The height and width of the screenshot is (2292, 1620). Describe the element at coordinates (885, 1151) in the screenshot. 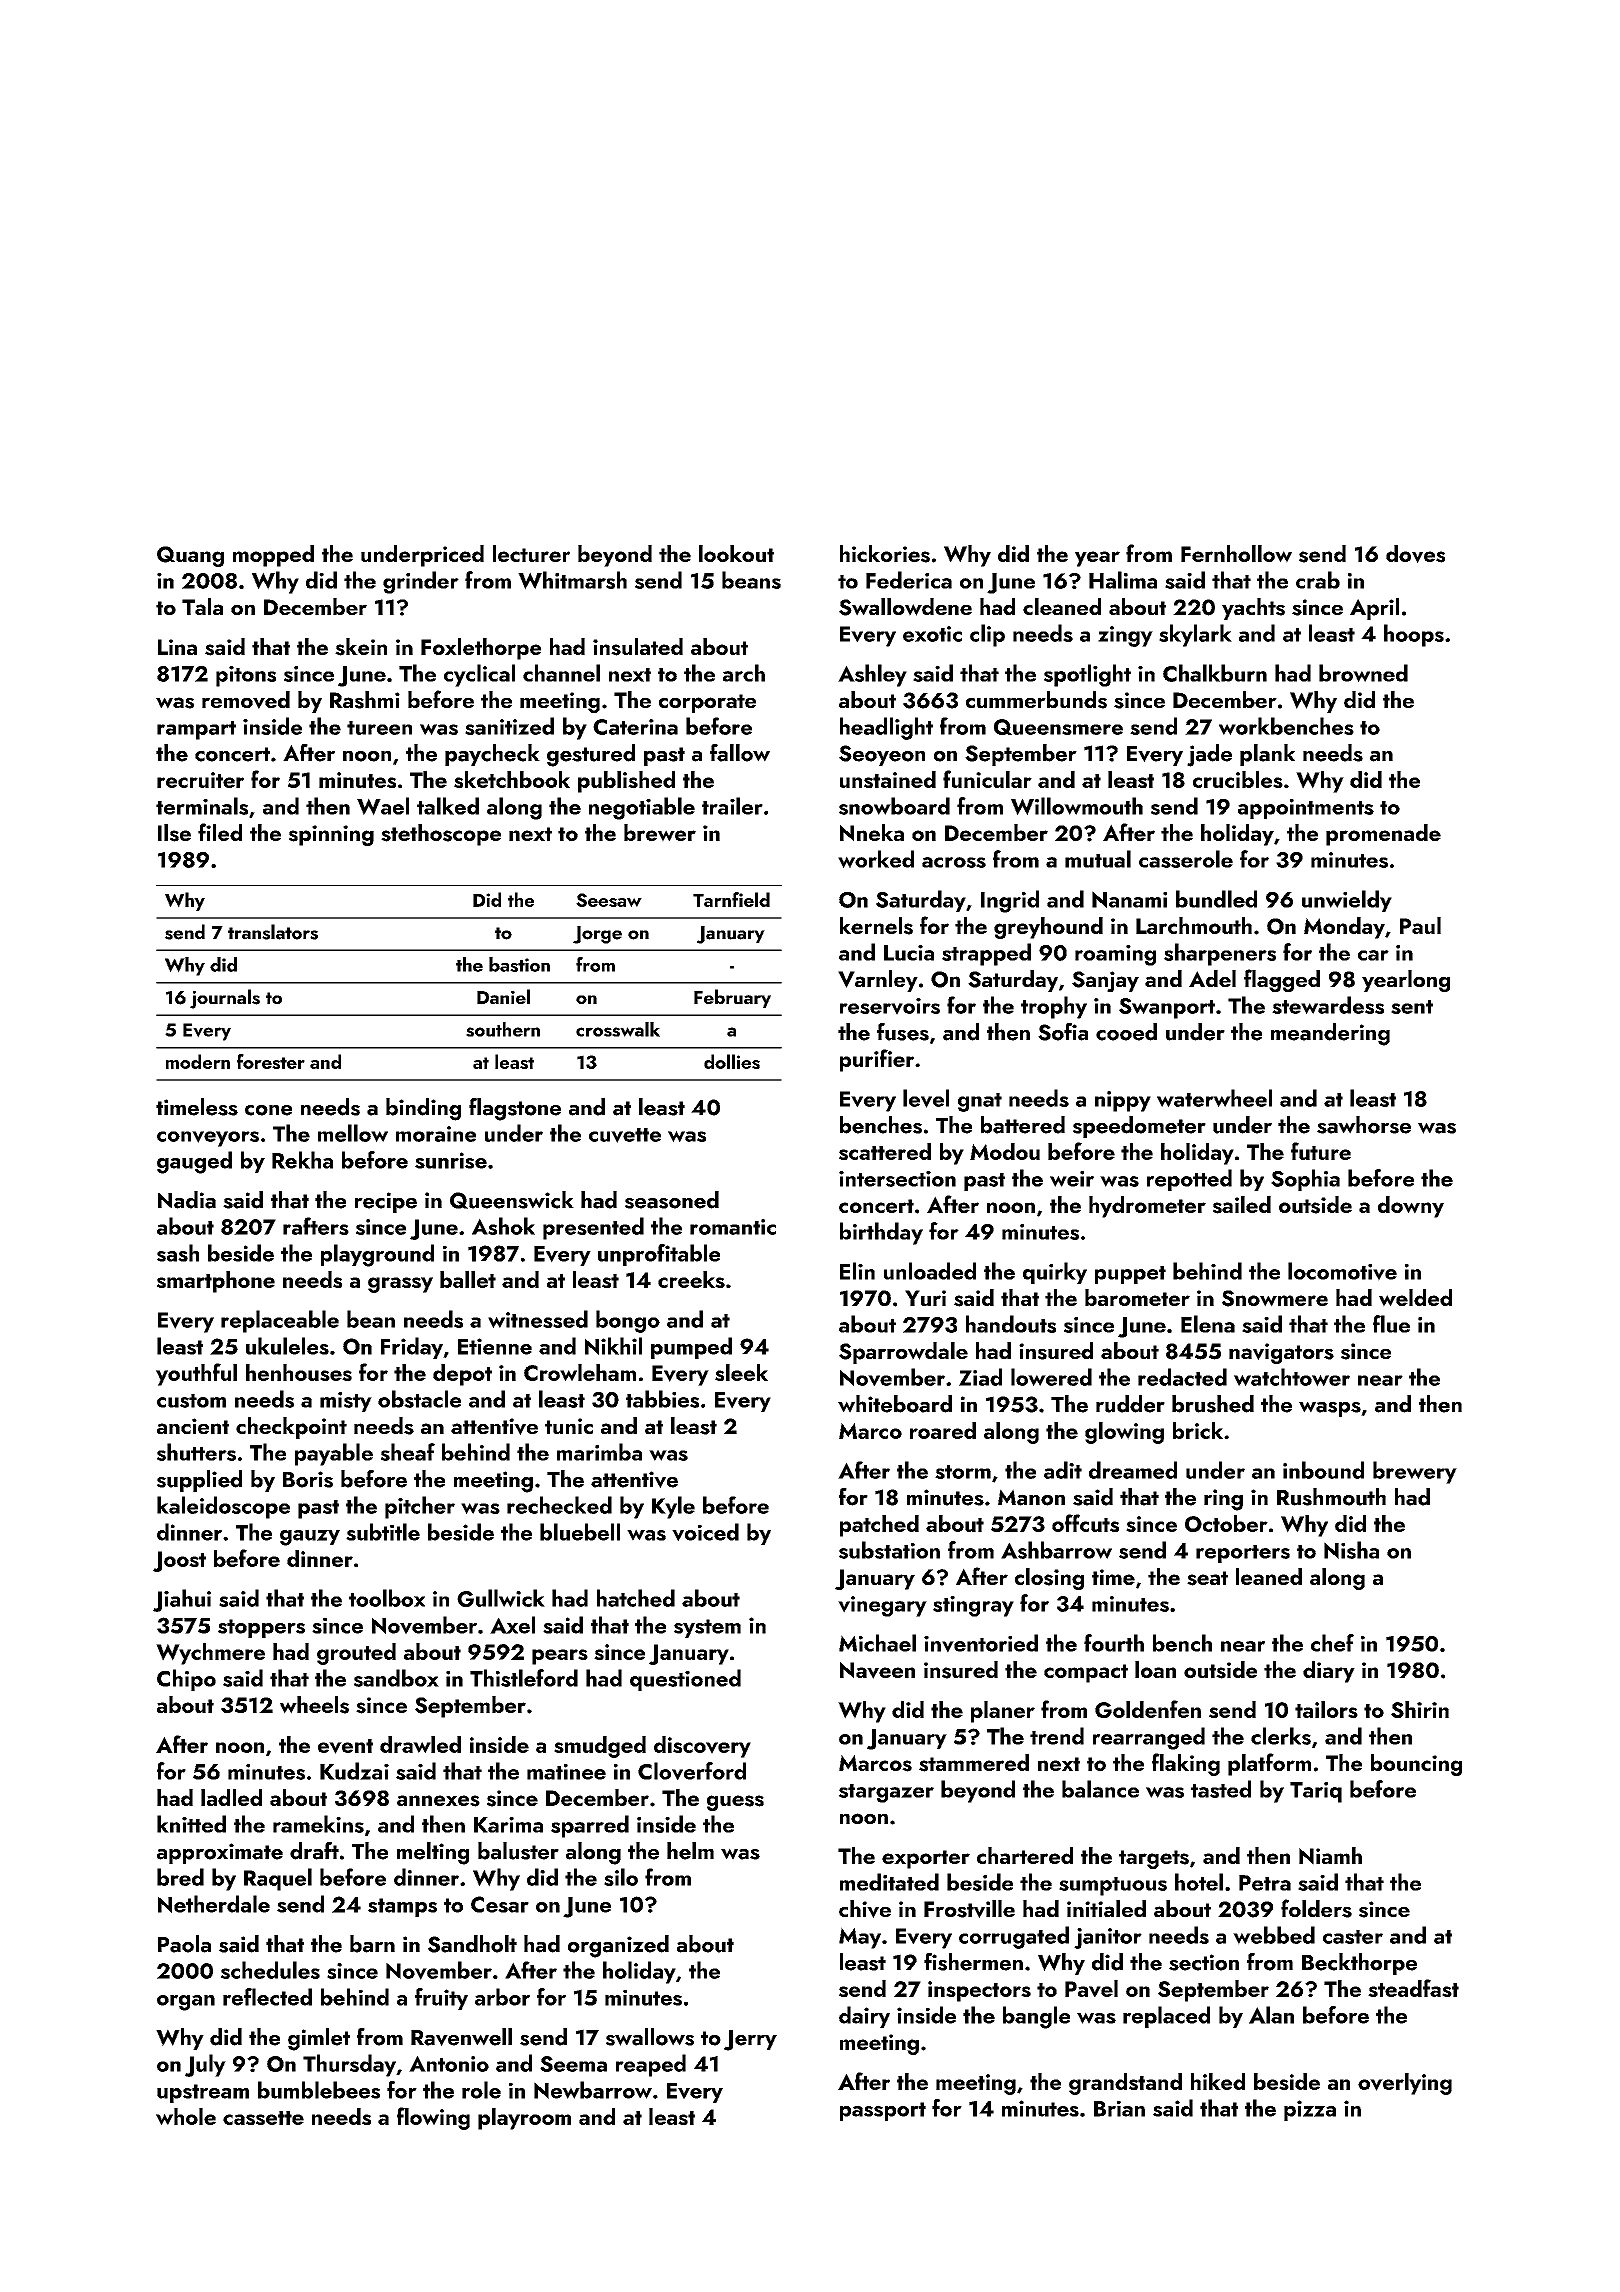

I see `scattered` at that location.
